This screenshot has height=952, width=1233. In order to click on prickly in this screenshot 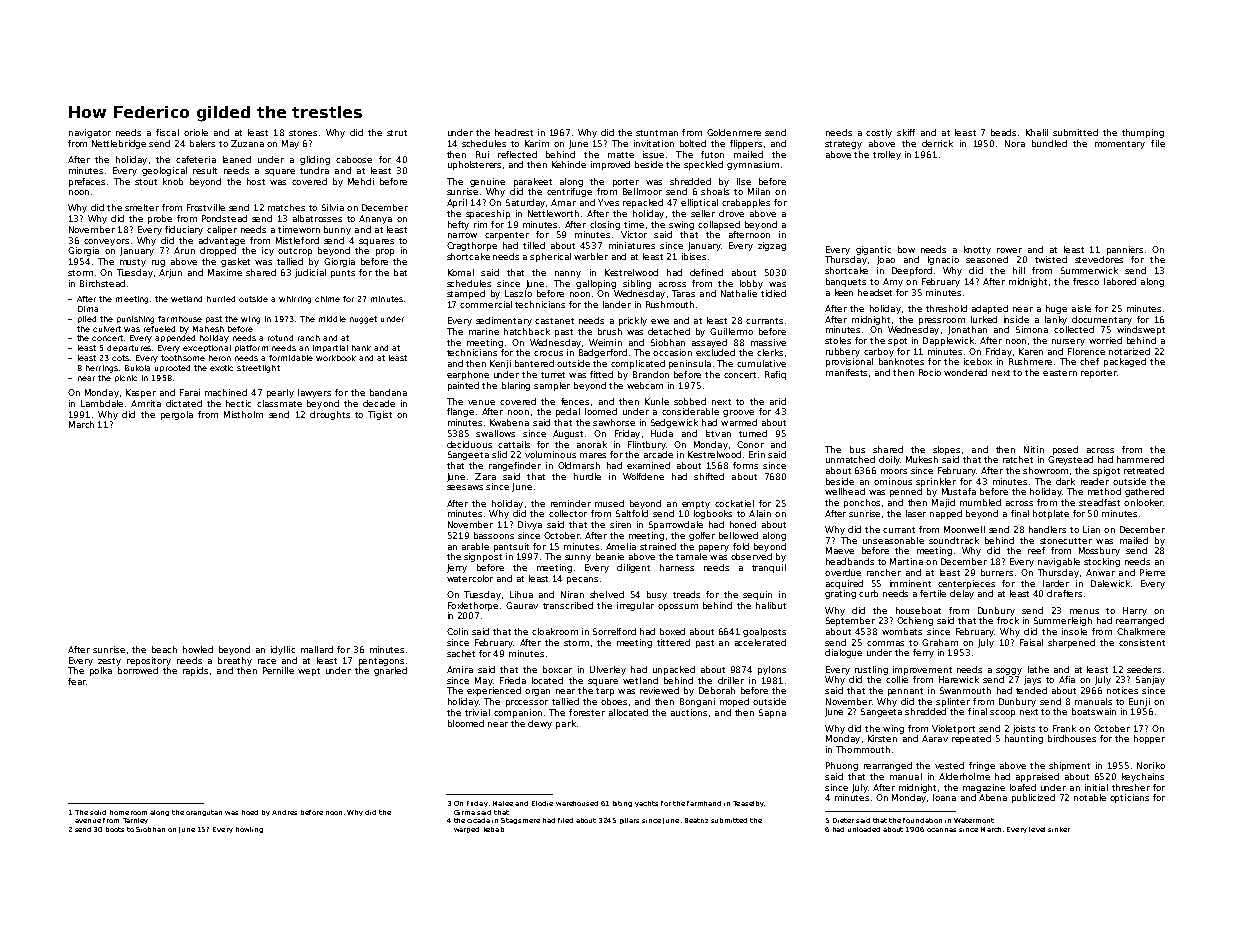, I will do `click(633, 321)`.
